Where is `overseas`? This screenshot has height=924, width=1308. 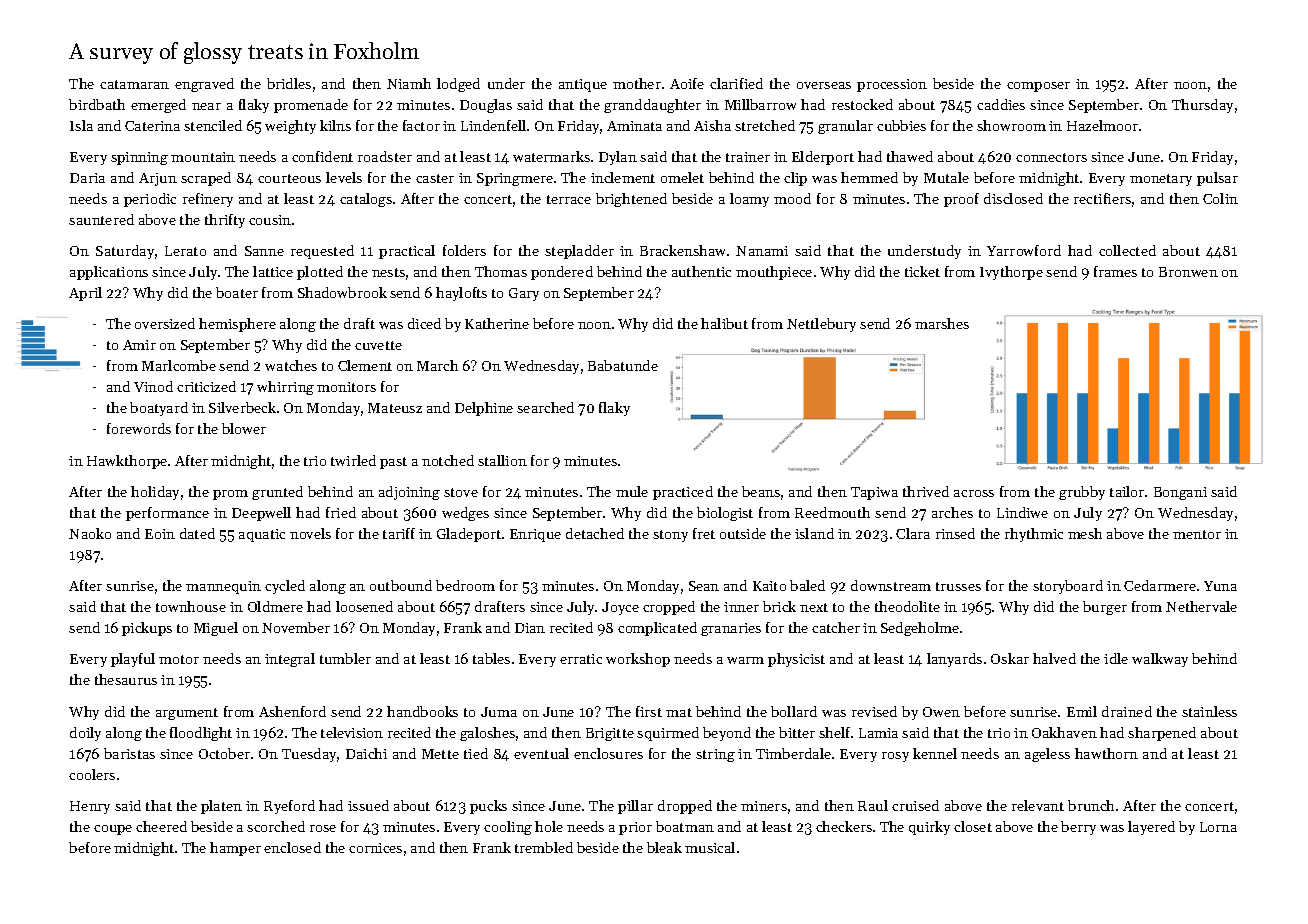
overseas is located at coordinates (824, 85).
